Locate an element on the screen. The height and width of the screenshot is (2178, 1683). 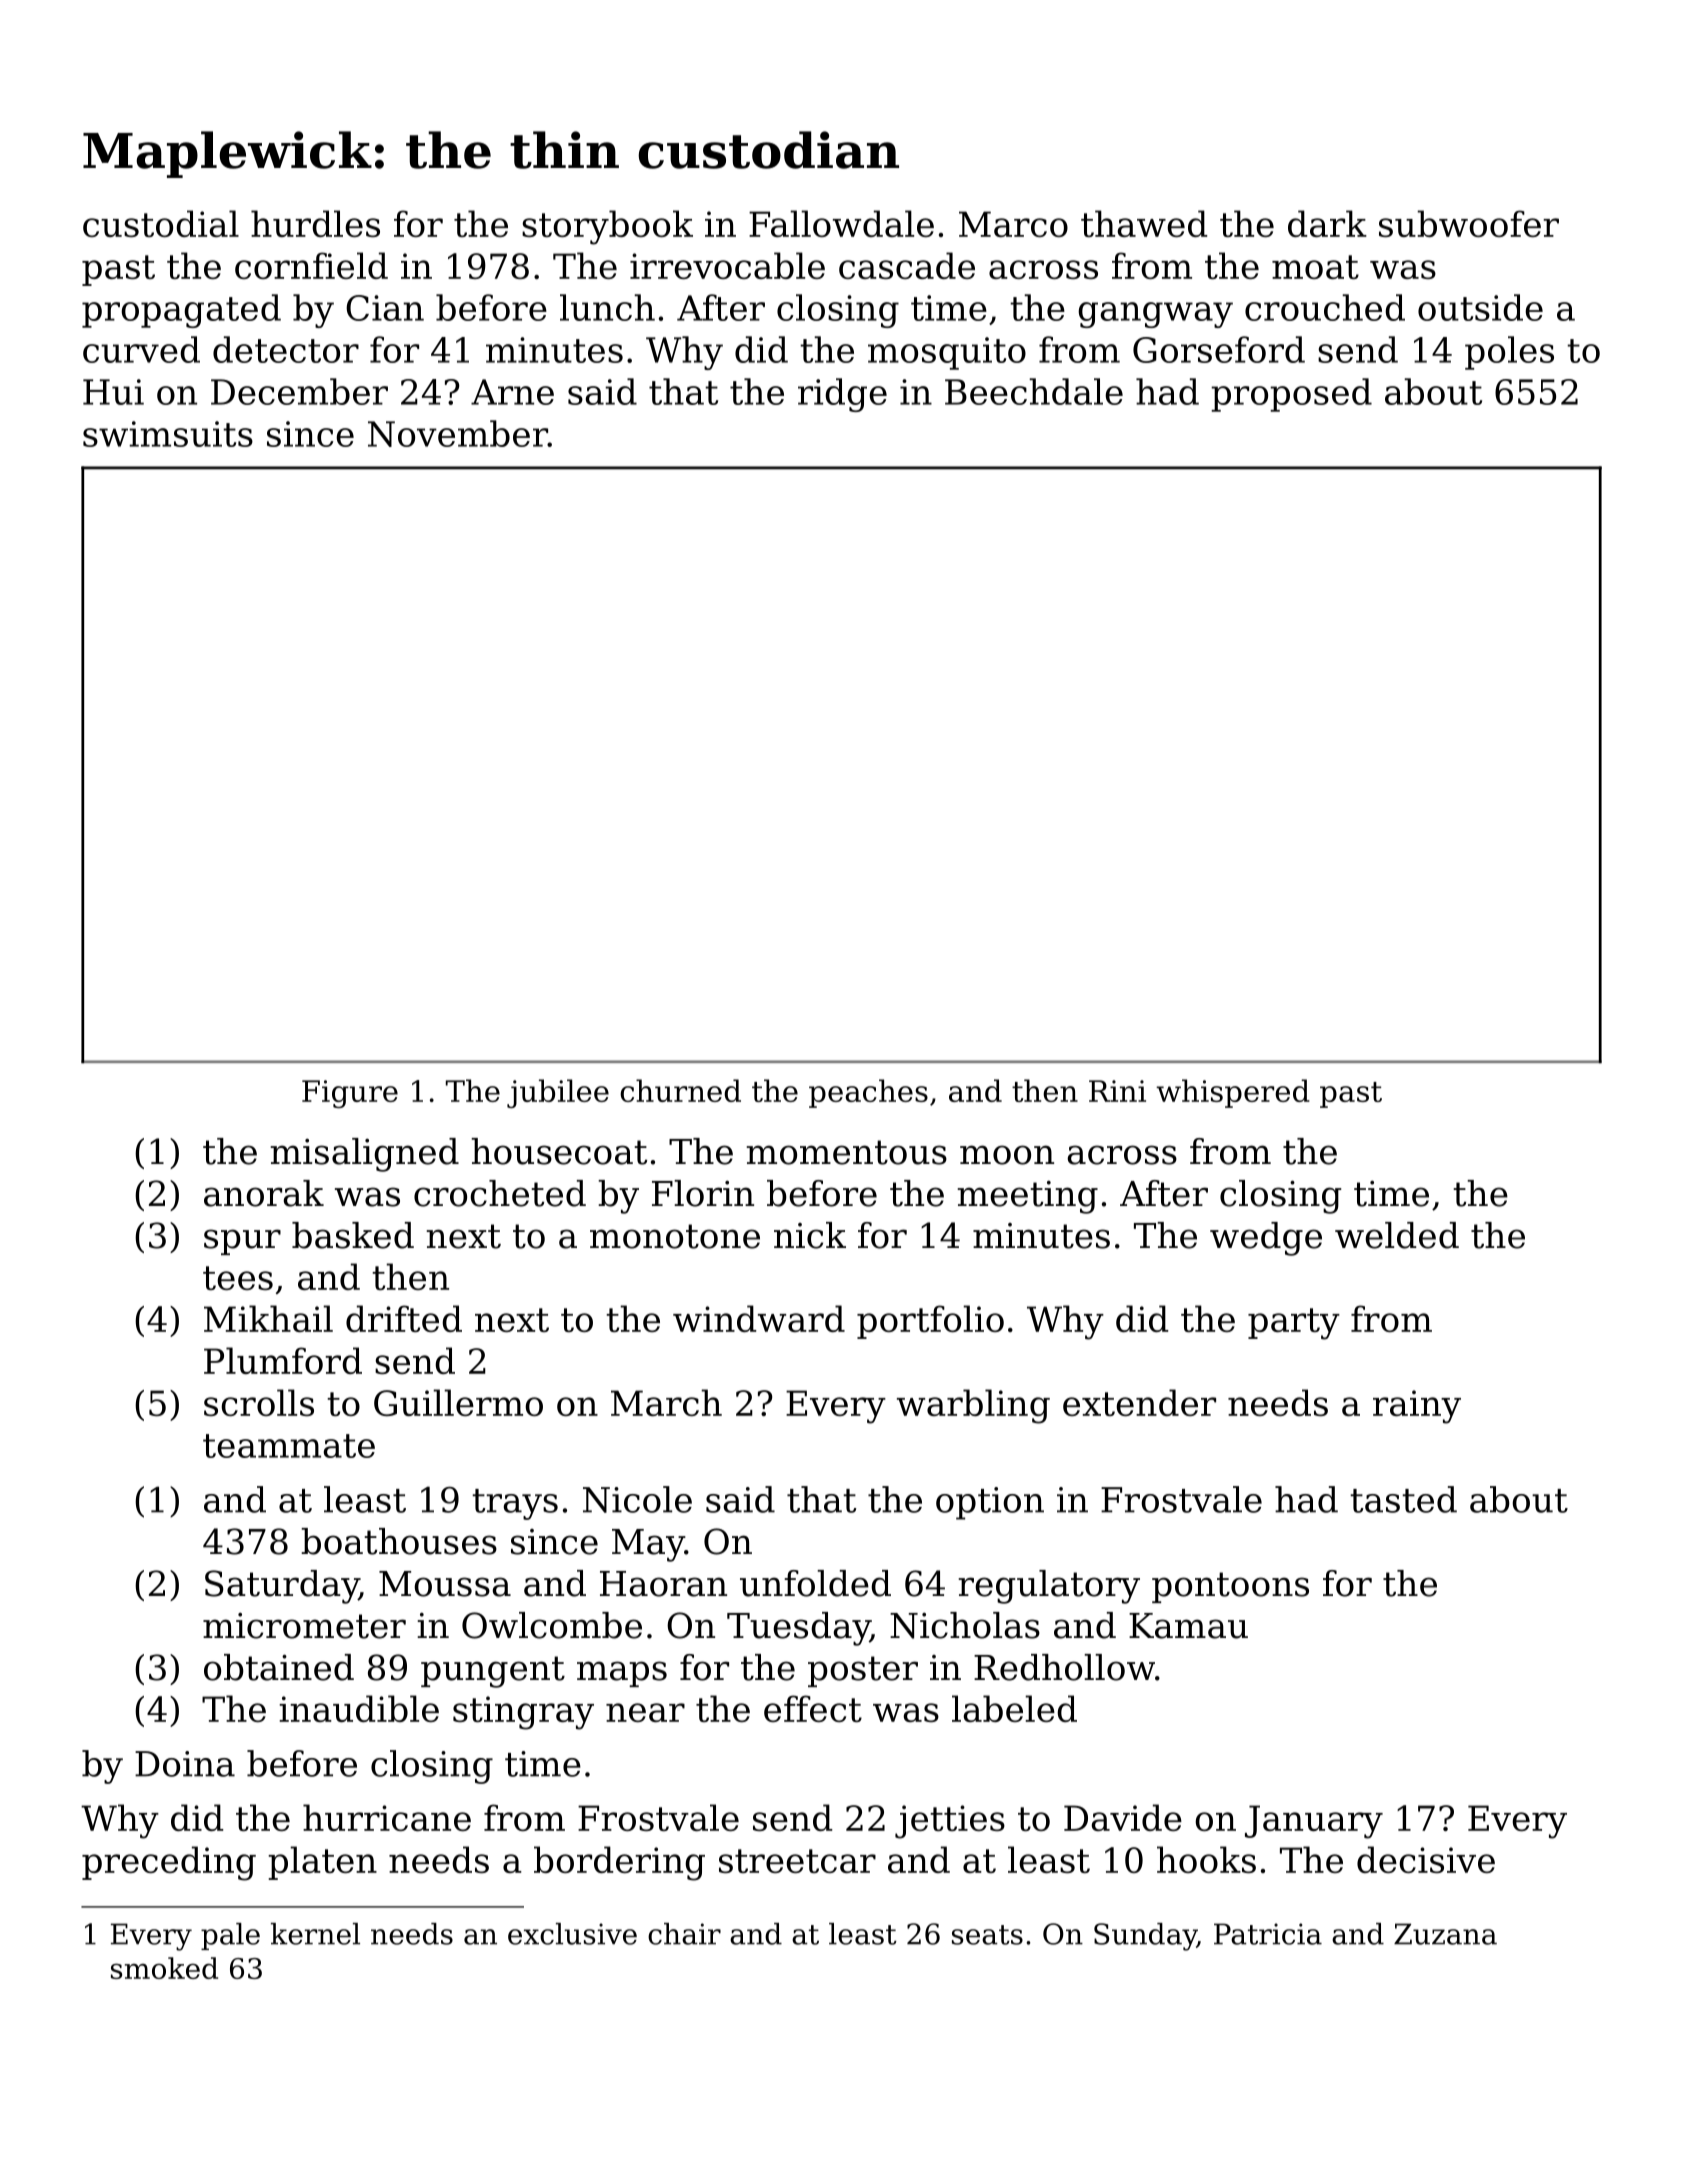
Kamau is located at coordinates (1188, 1626).
